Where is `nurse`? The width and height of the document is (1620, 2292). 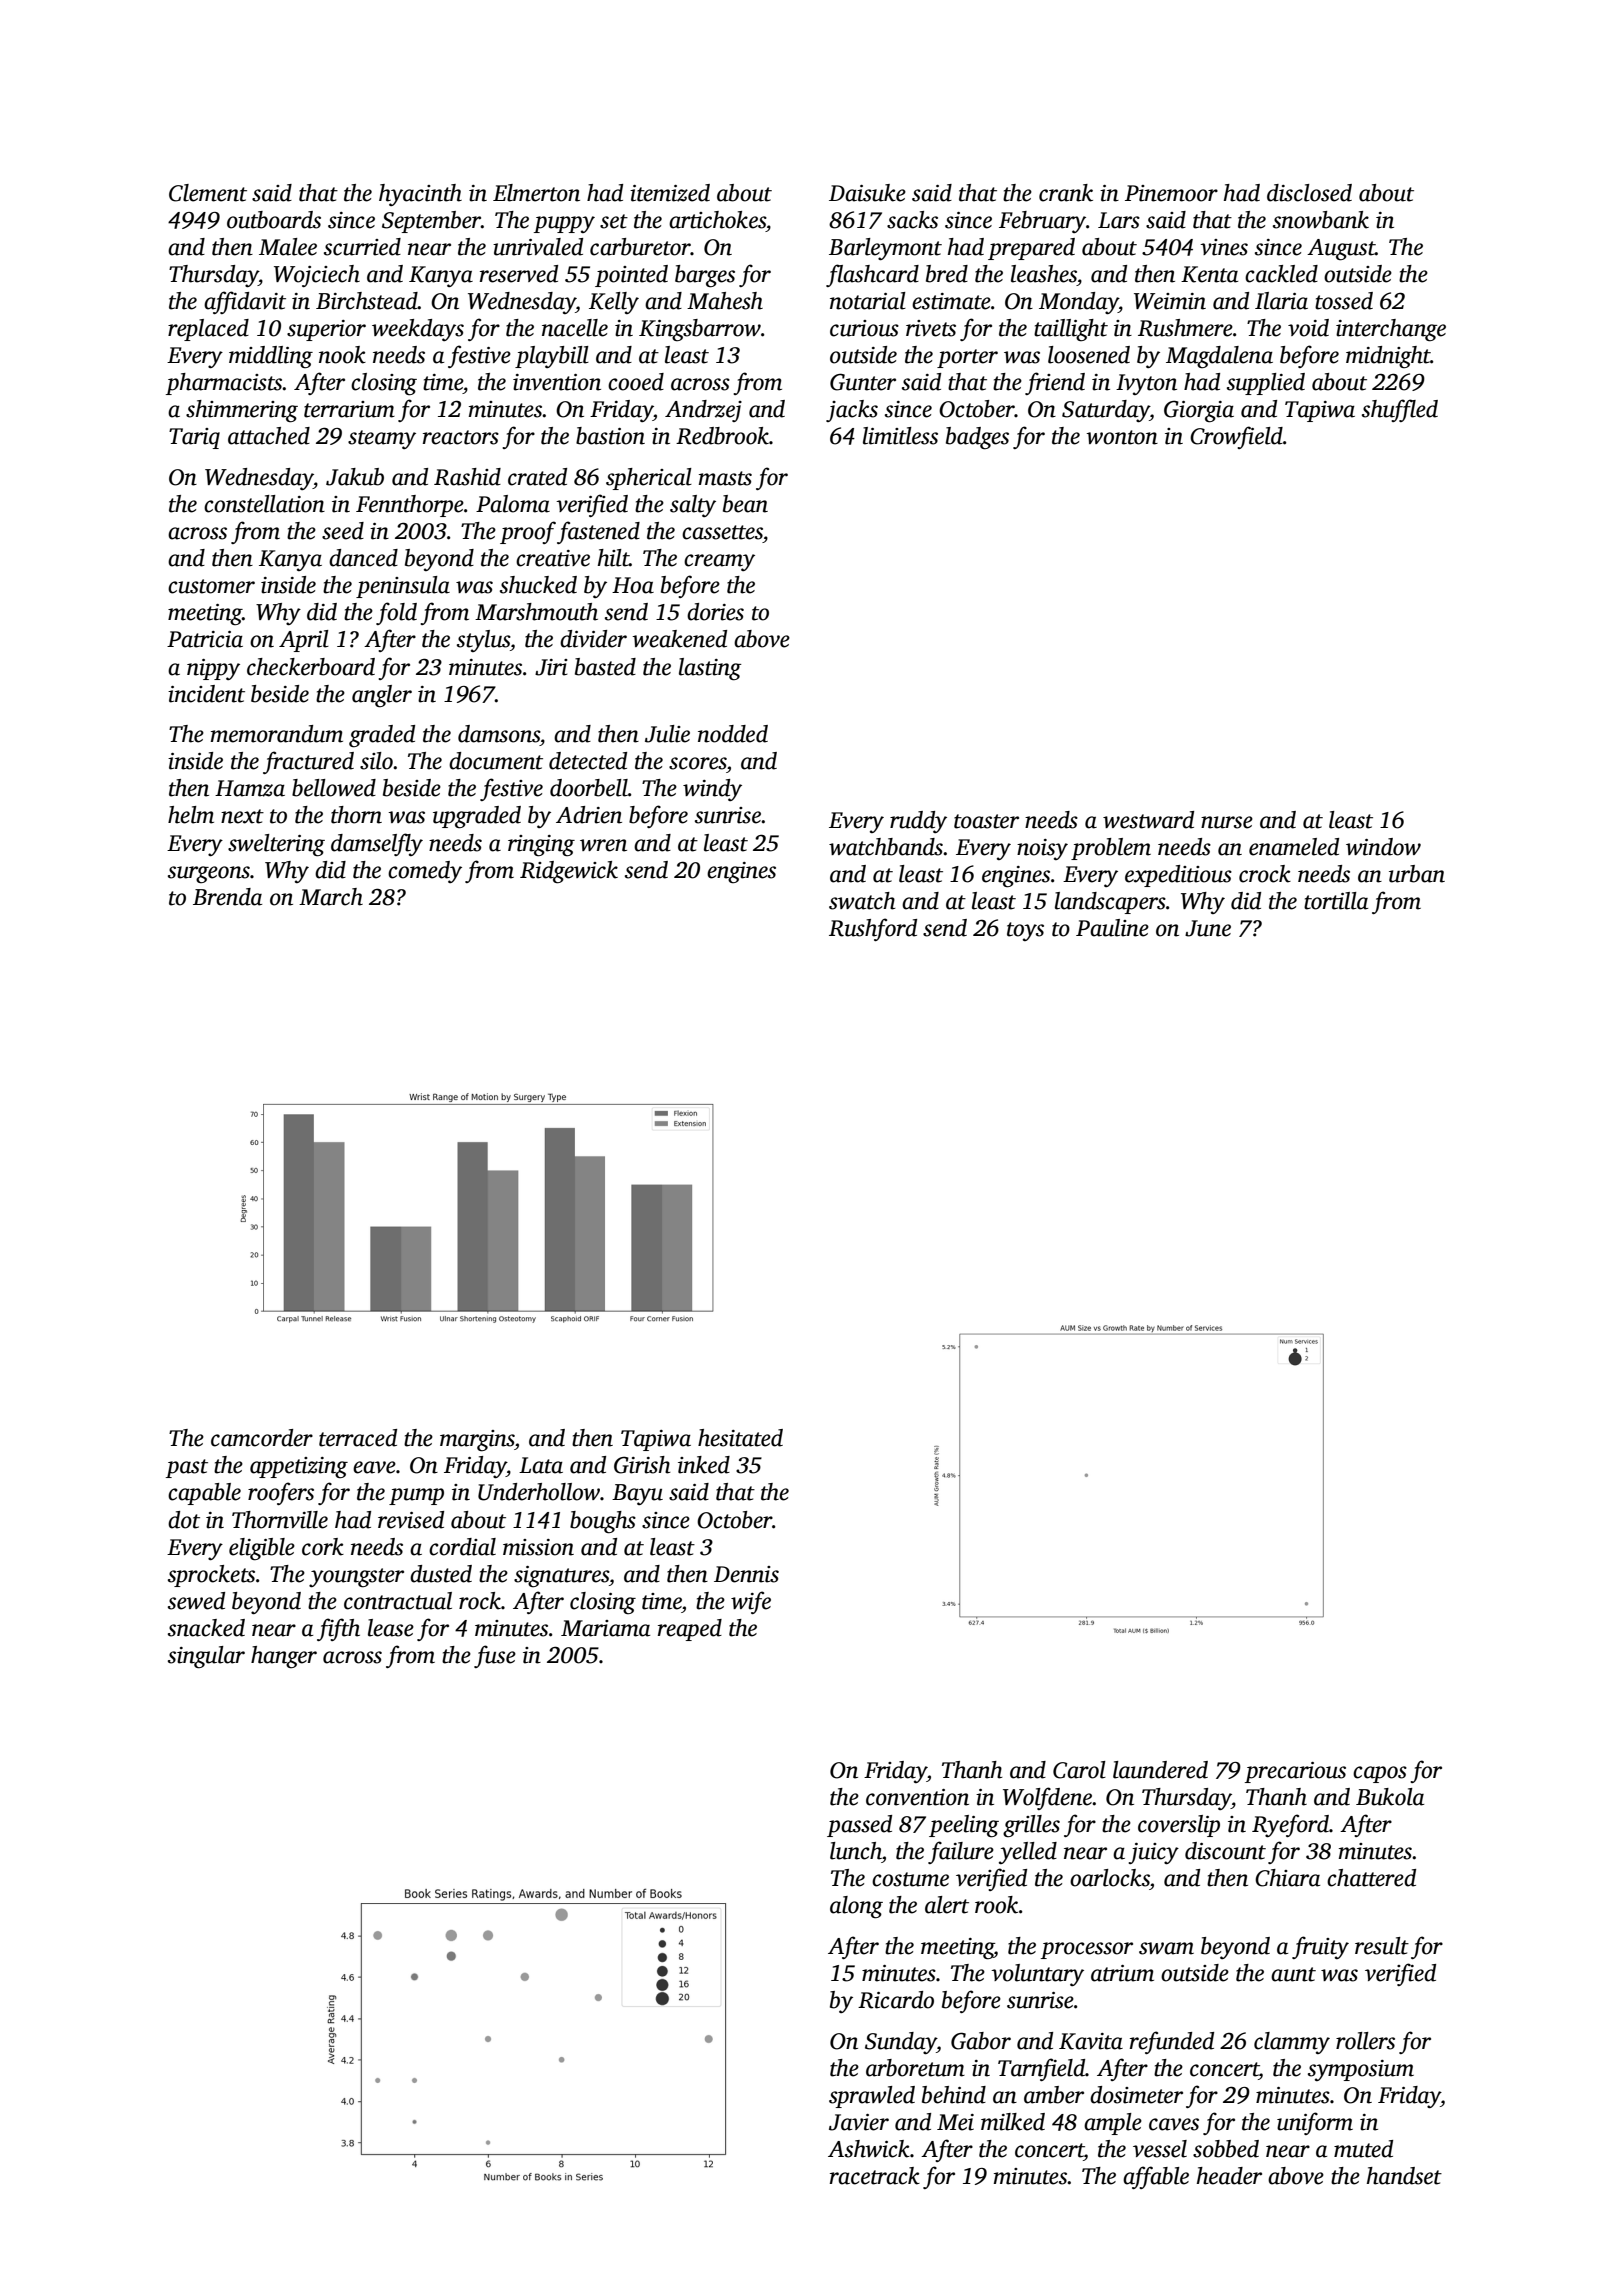 nurse is located at coordinates (1227, 822).
